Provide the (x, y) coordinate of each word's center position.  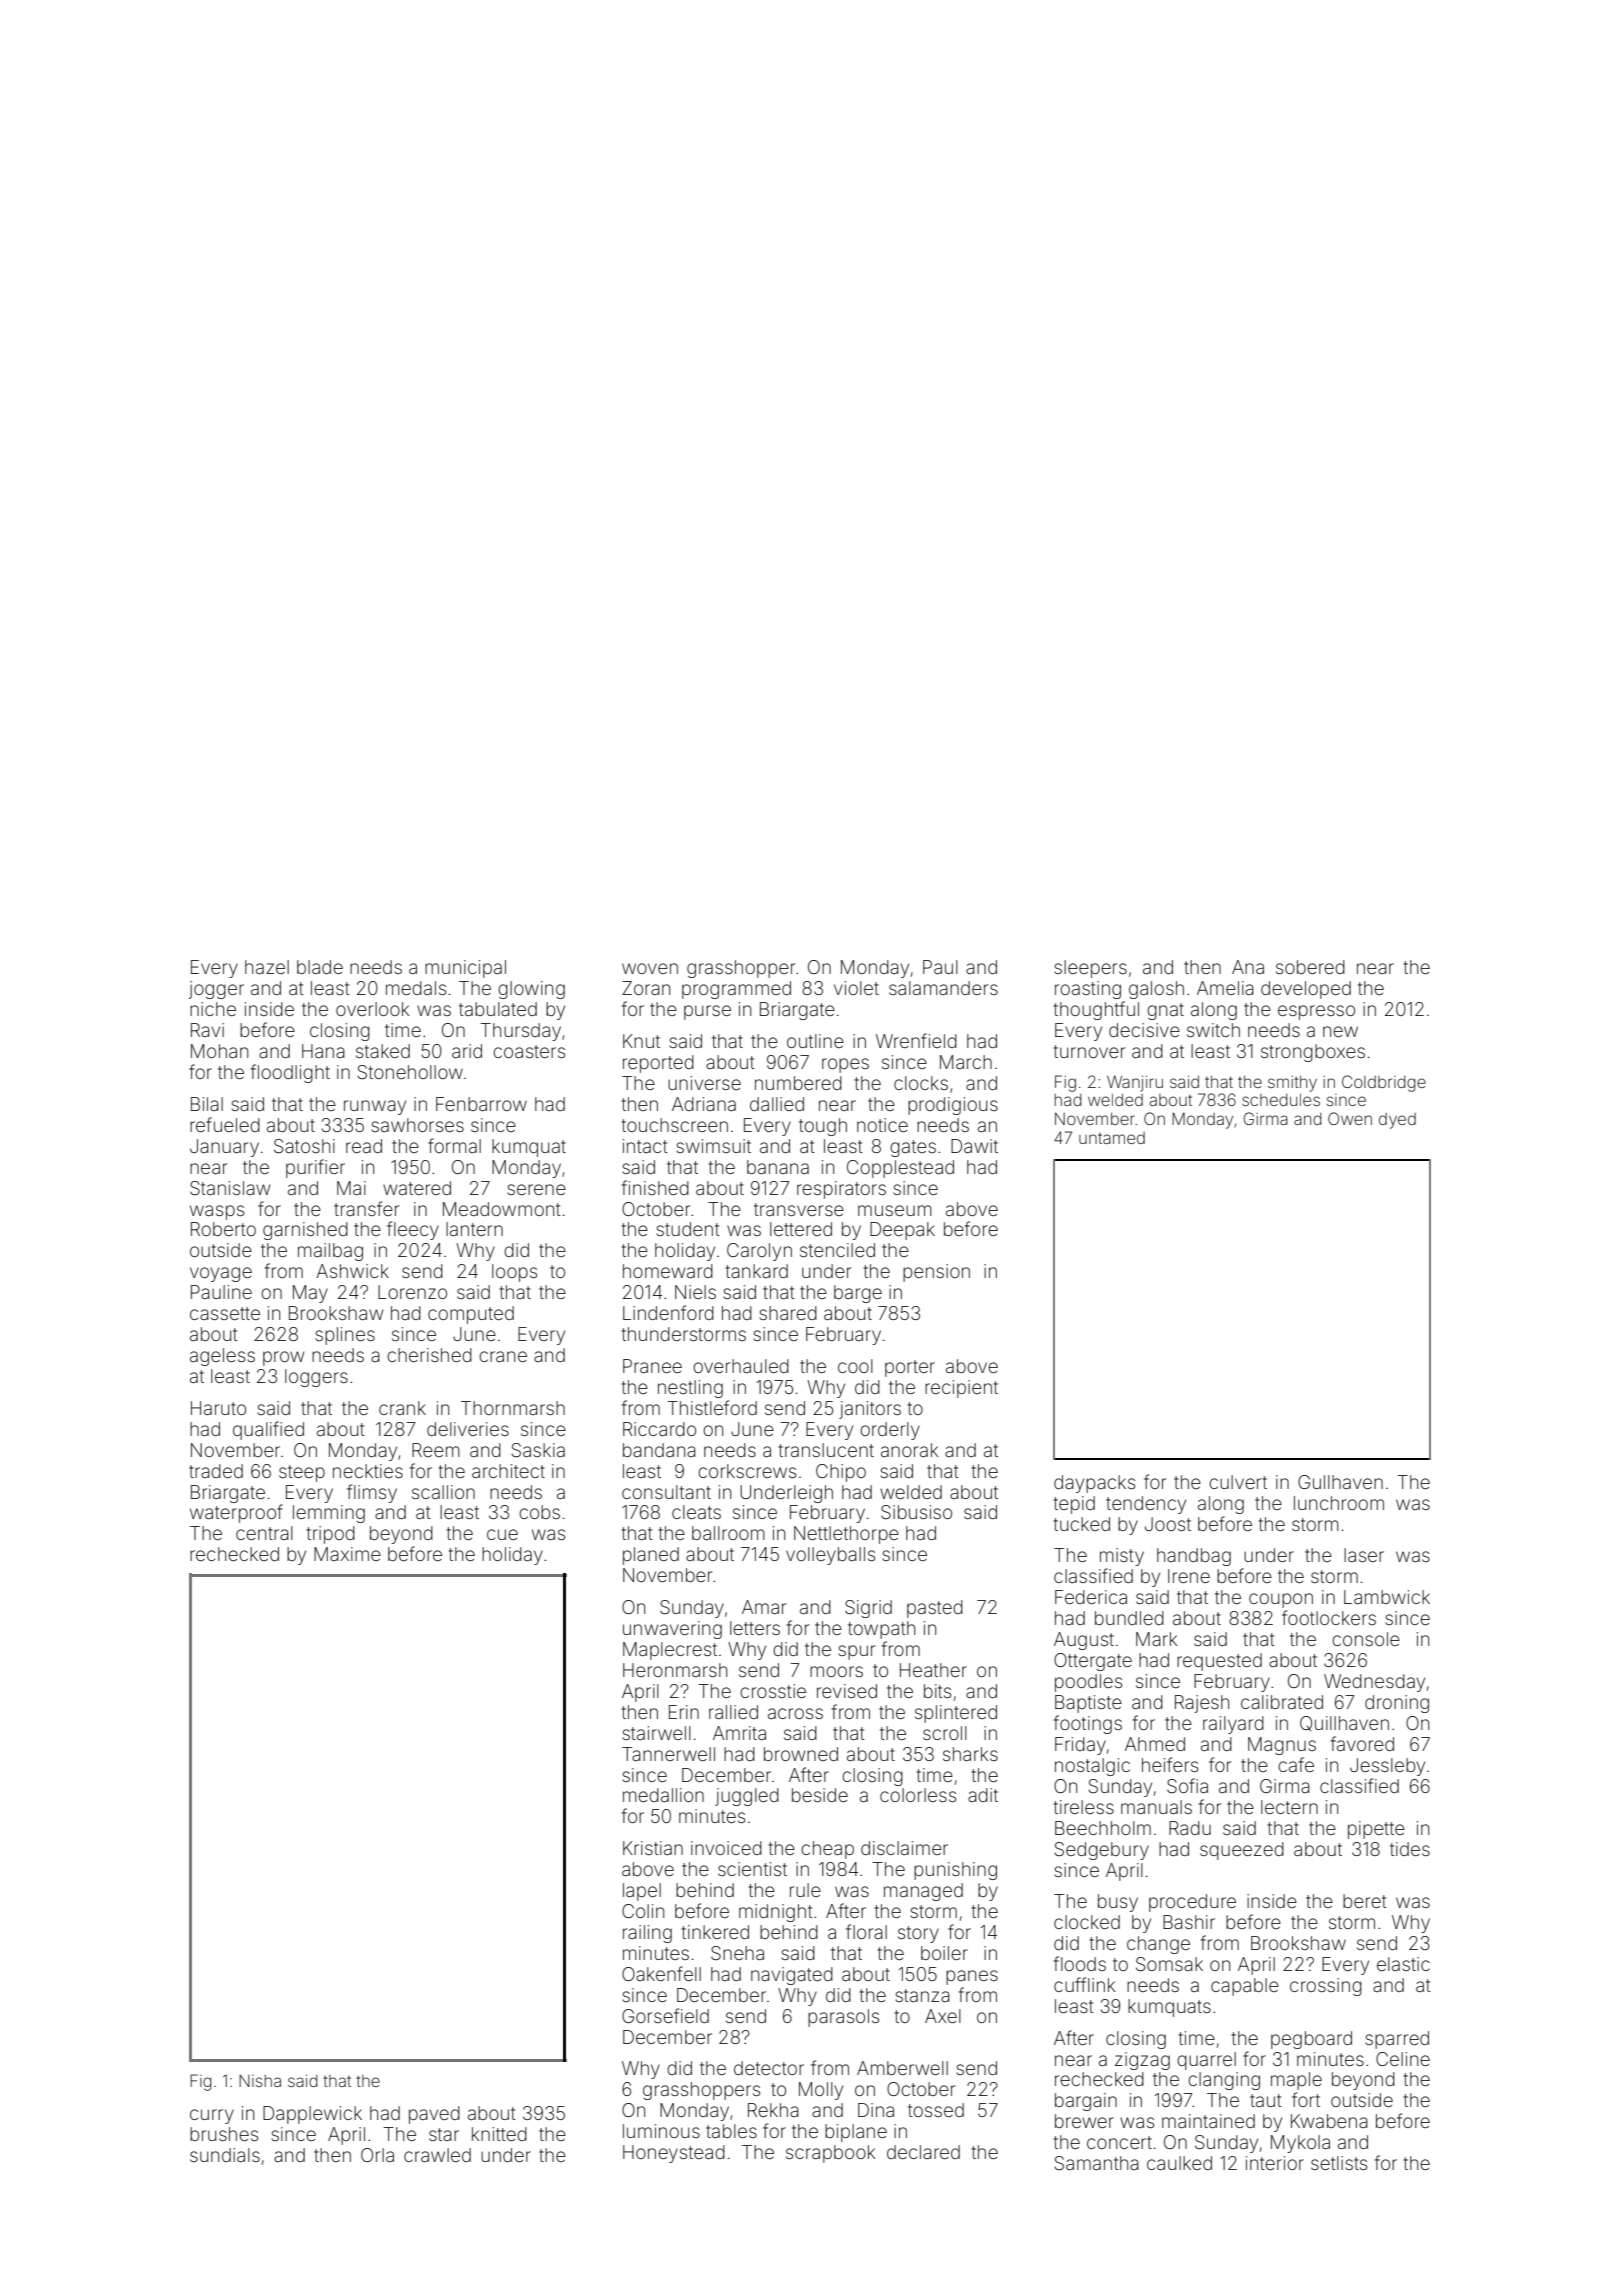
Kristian (653, 1848)
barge (858, 1294)
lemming (329, 1514)
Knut (641, 1041)
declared (923, 2152)
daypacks (1094, 1484)
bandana (659, 1450)
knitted (499, 2134)
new (1340, 1031)
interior (1275, 2163)
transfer (366, 1208)
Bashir (1189, 1922)
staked (383, 1051)
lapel (642, 1892)
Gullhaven (1340, 1482)
